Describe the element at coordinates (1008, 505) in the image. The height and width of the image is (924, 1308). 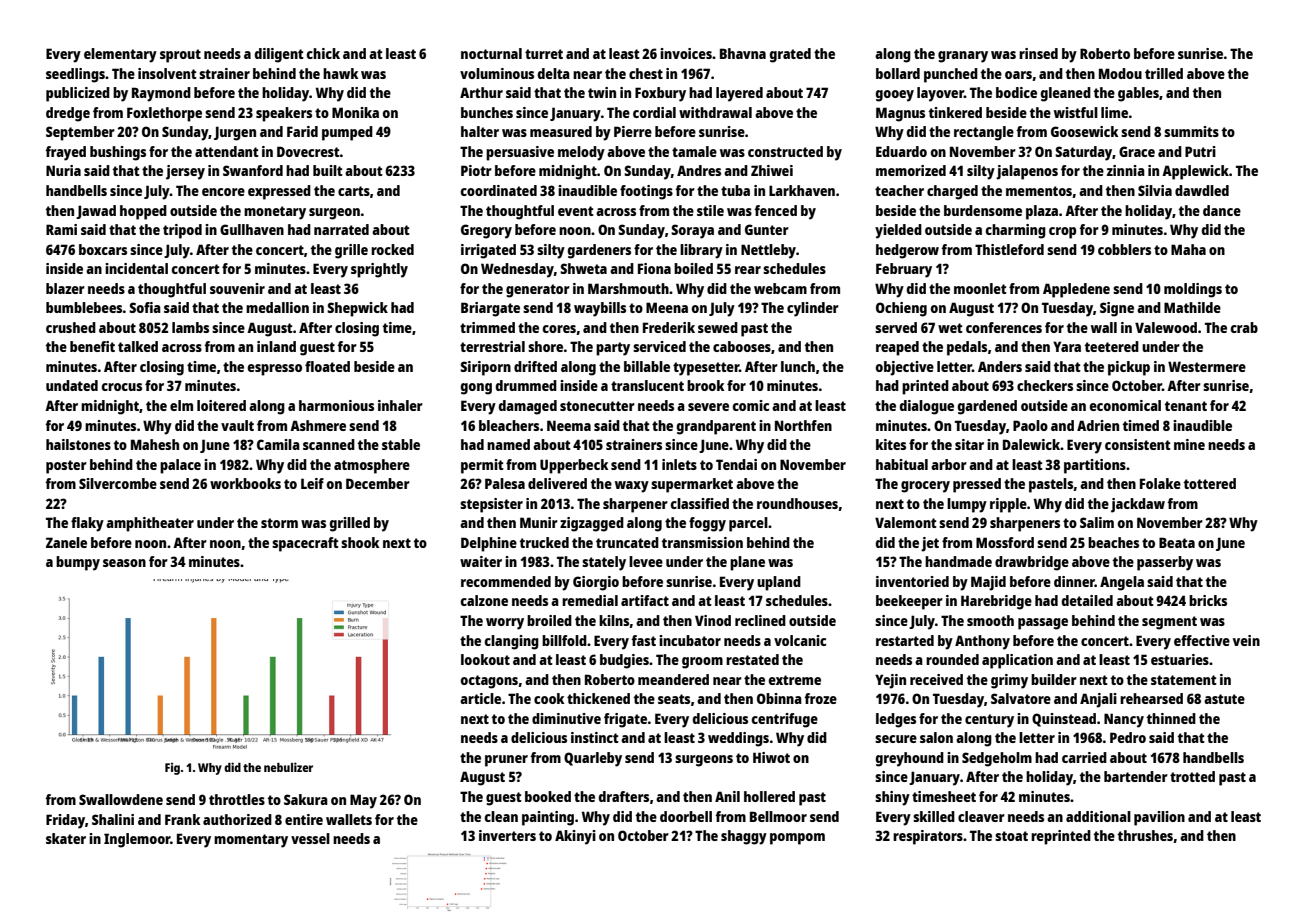
I see `ripple` at that location.
